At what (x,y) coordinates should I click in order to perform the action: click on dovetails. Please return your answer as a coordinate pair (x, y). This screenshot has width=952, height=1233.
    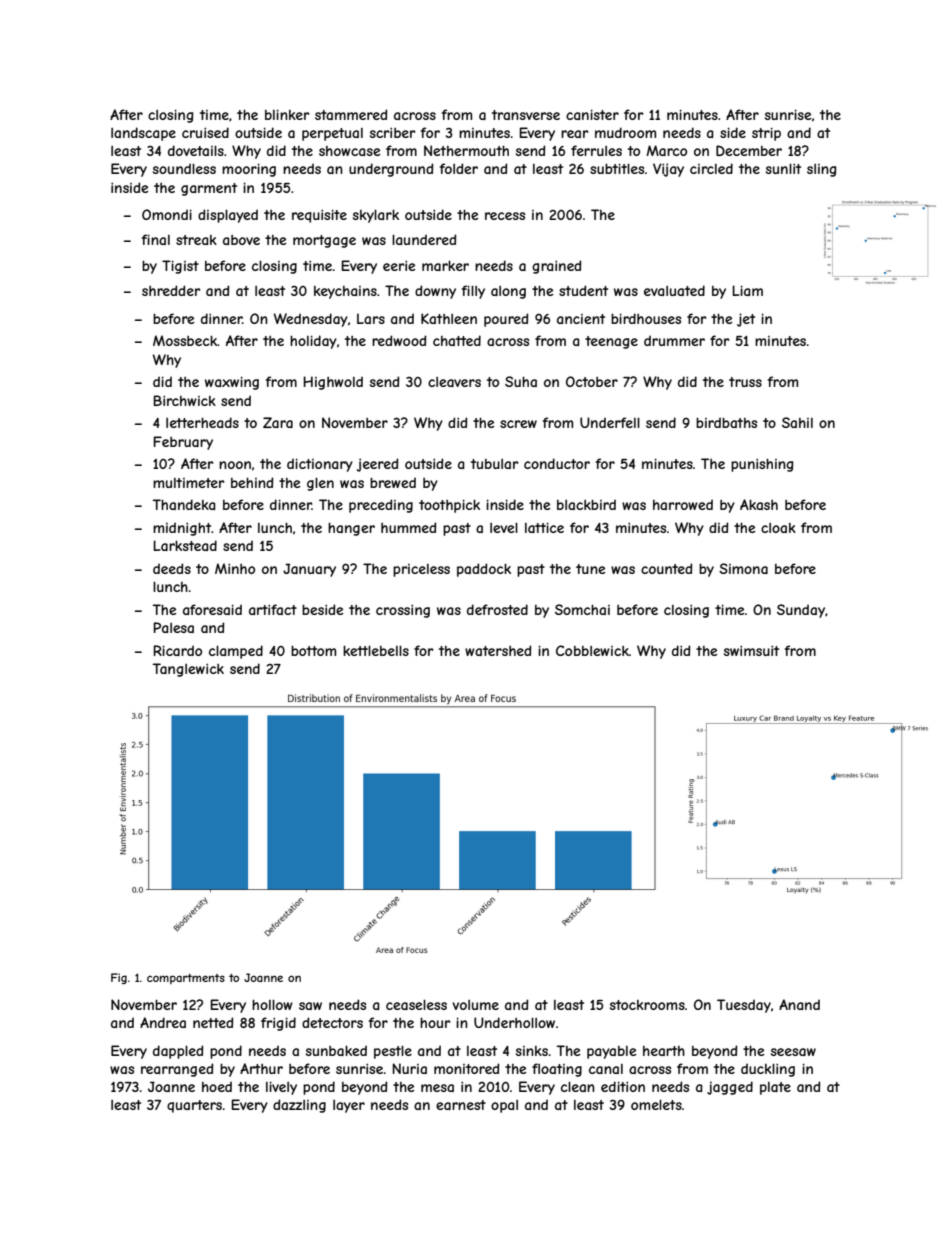
    Looking at the image, I should click on (196, 150).
